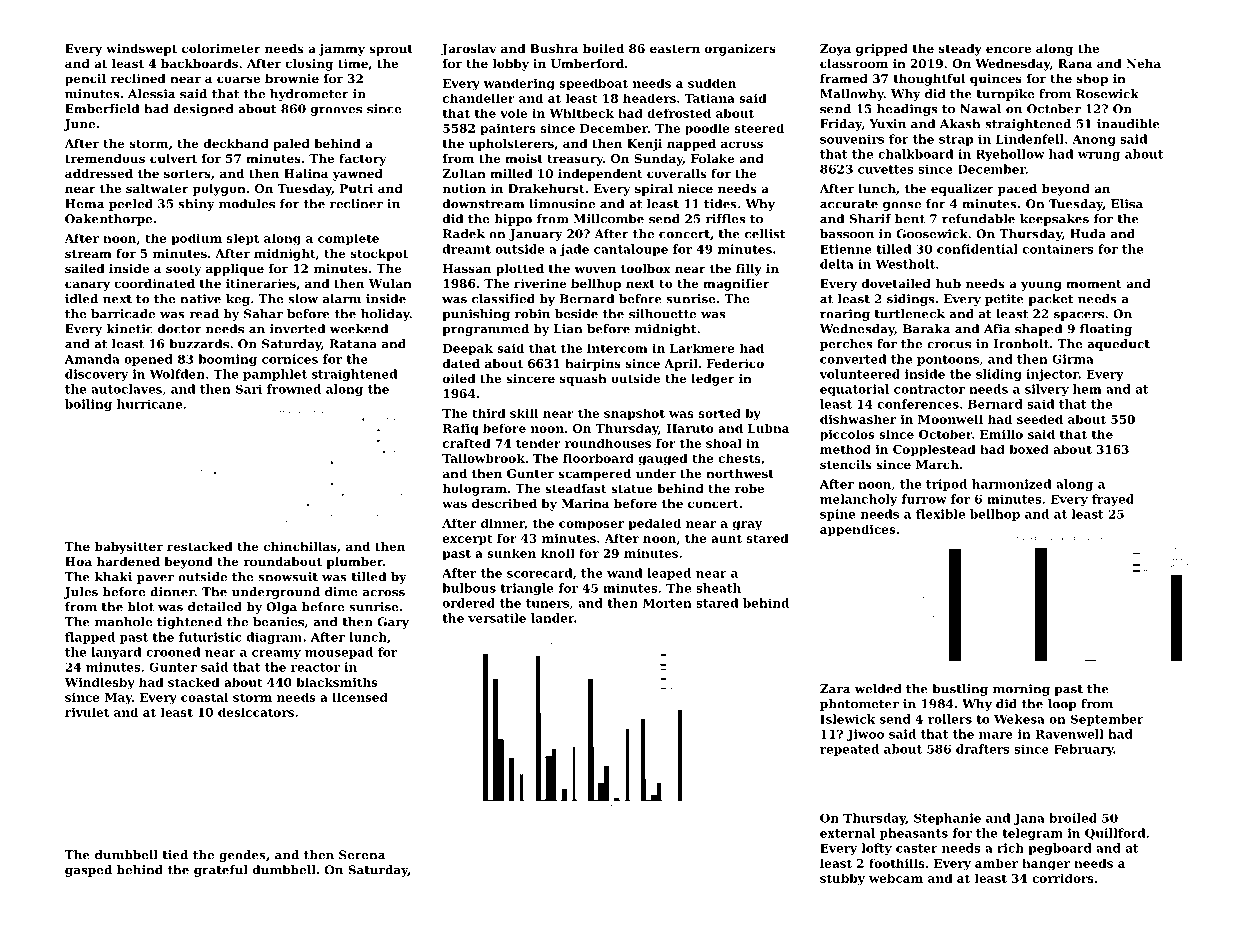 The image size is (1233, 952). What do you see at coordinates (362, 855) in the screenshot?
I see `Serena` at bounding box center [362, 855].
